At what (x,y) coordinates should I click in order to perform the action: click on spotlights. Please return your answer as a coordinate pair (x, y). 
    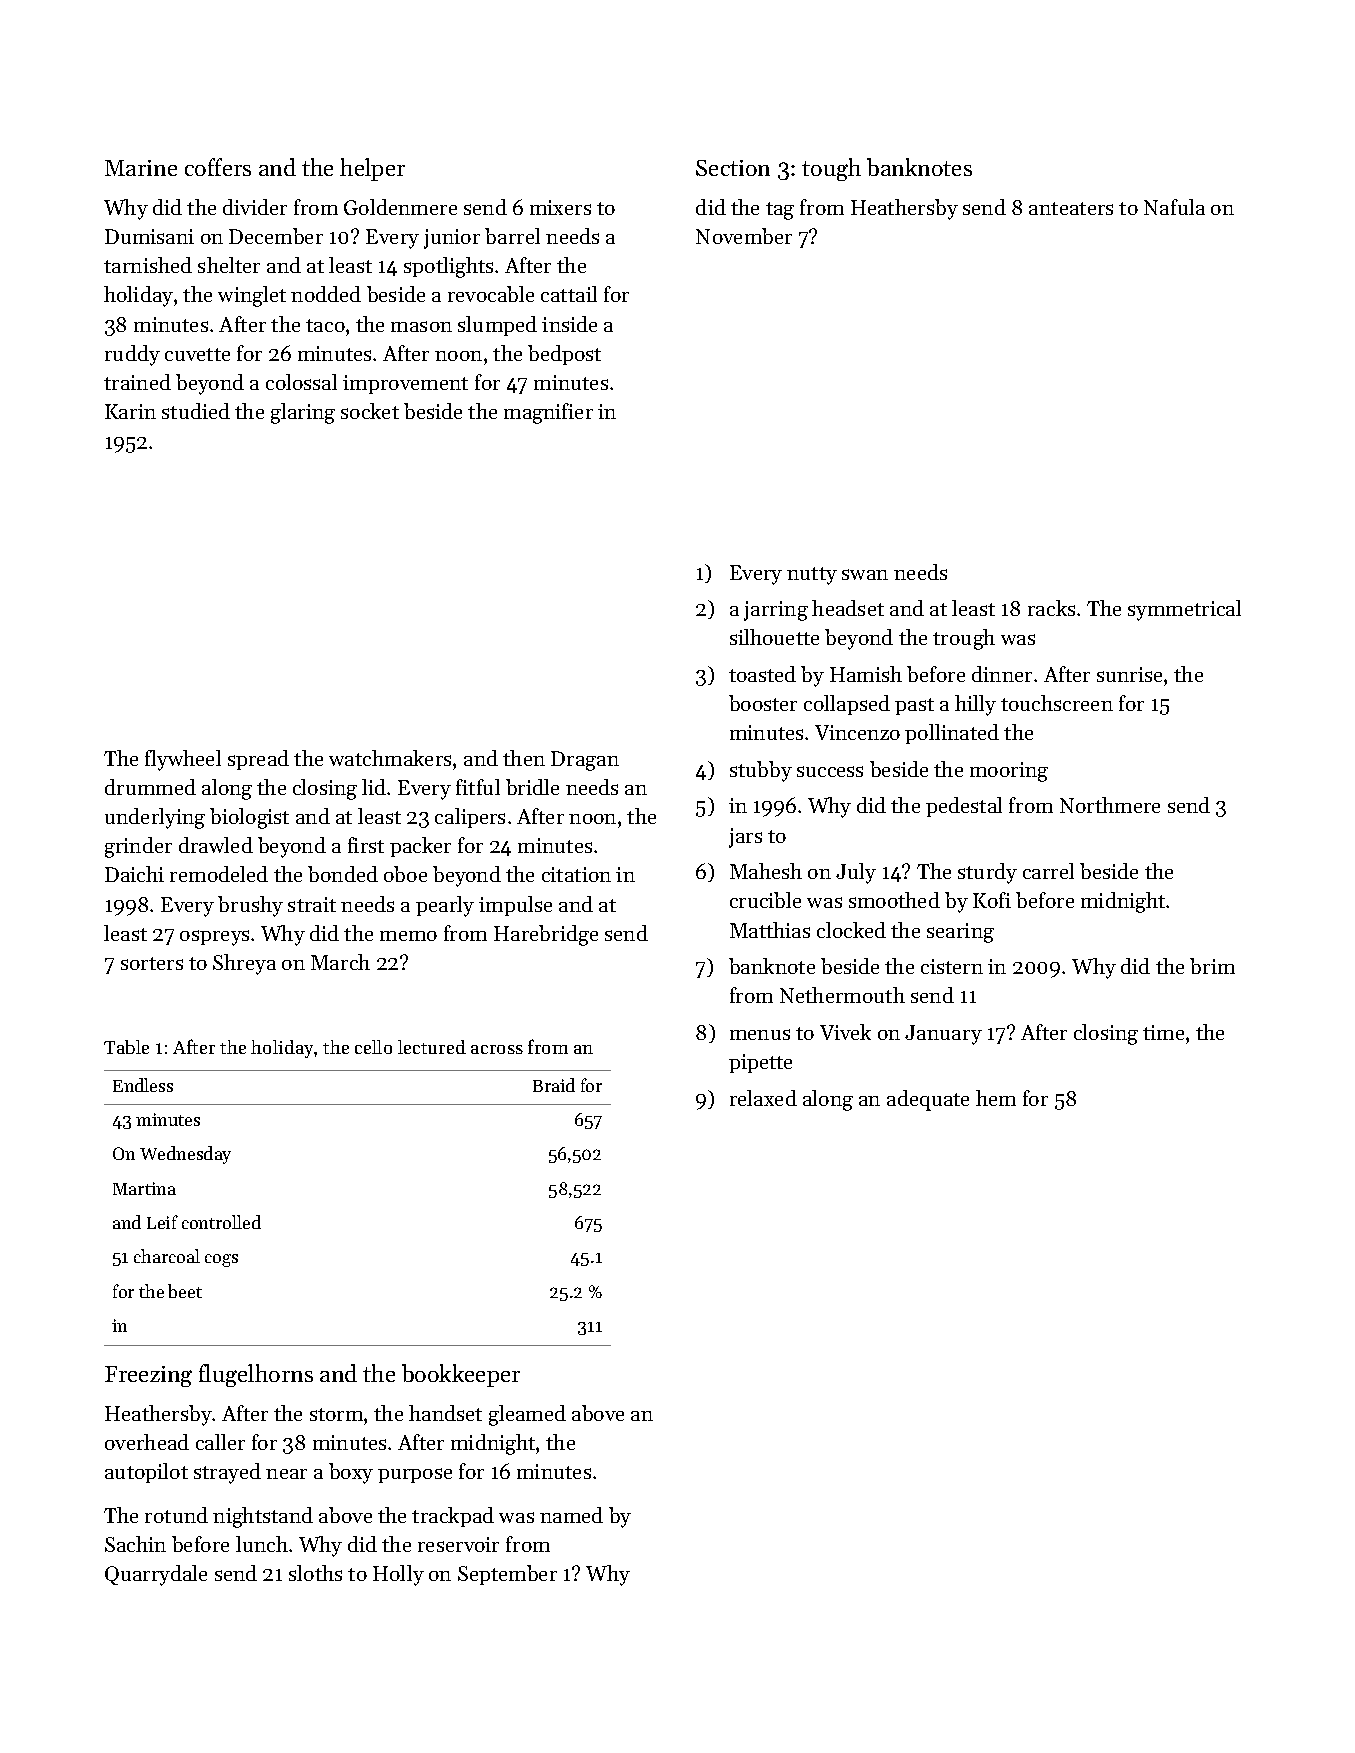
    Looking at the image, I should click on (448, 267).
